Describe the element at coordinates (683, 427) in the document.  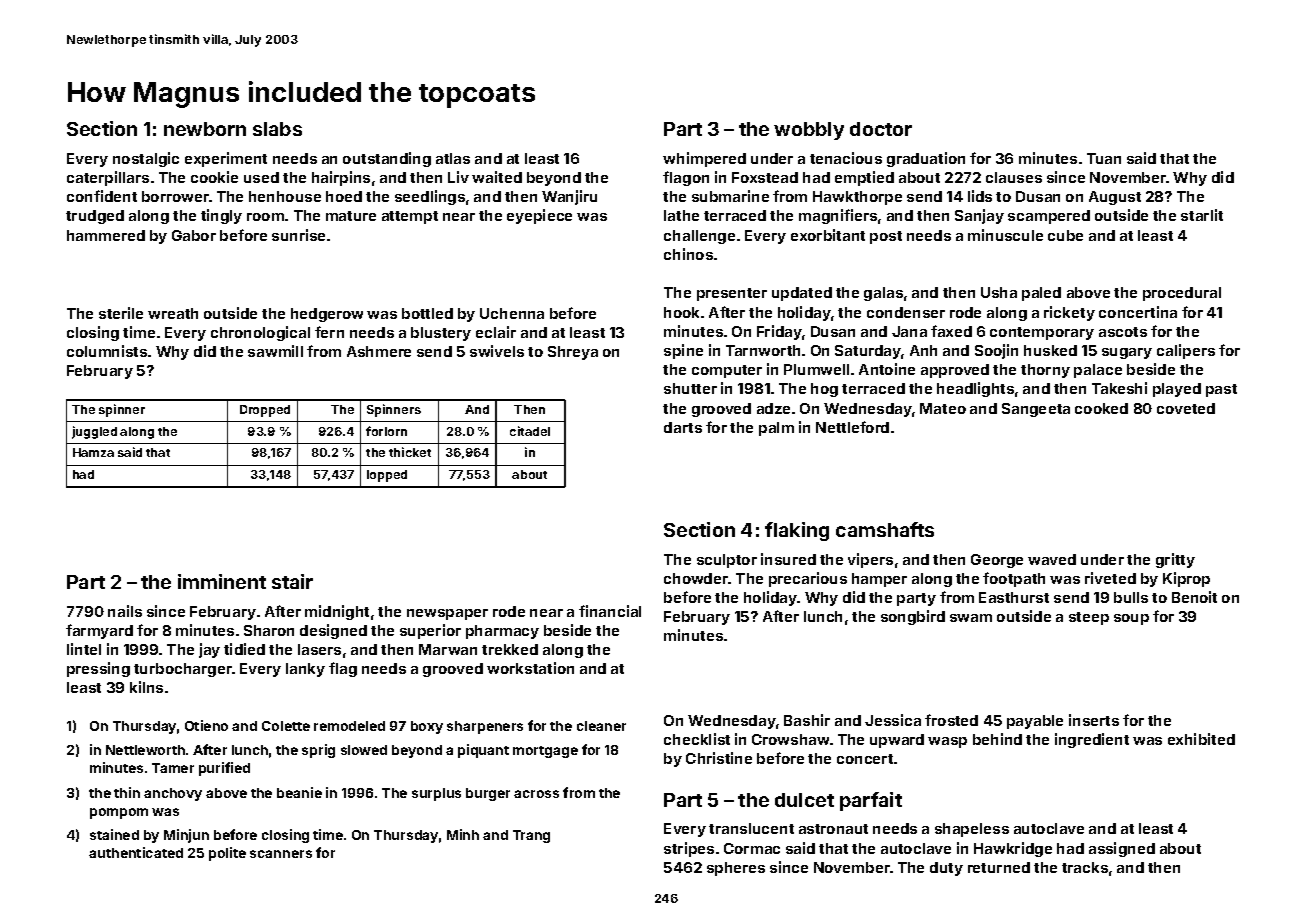
I see `darts` at that location.
